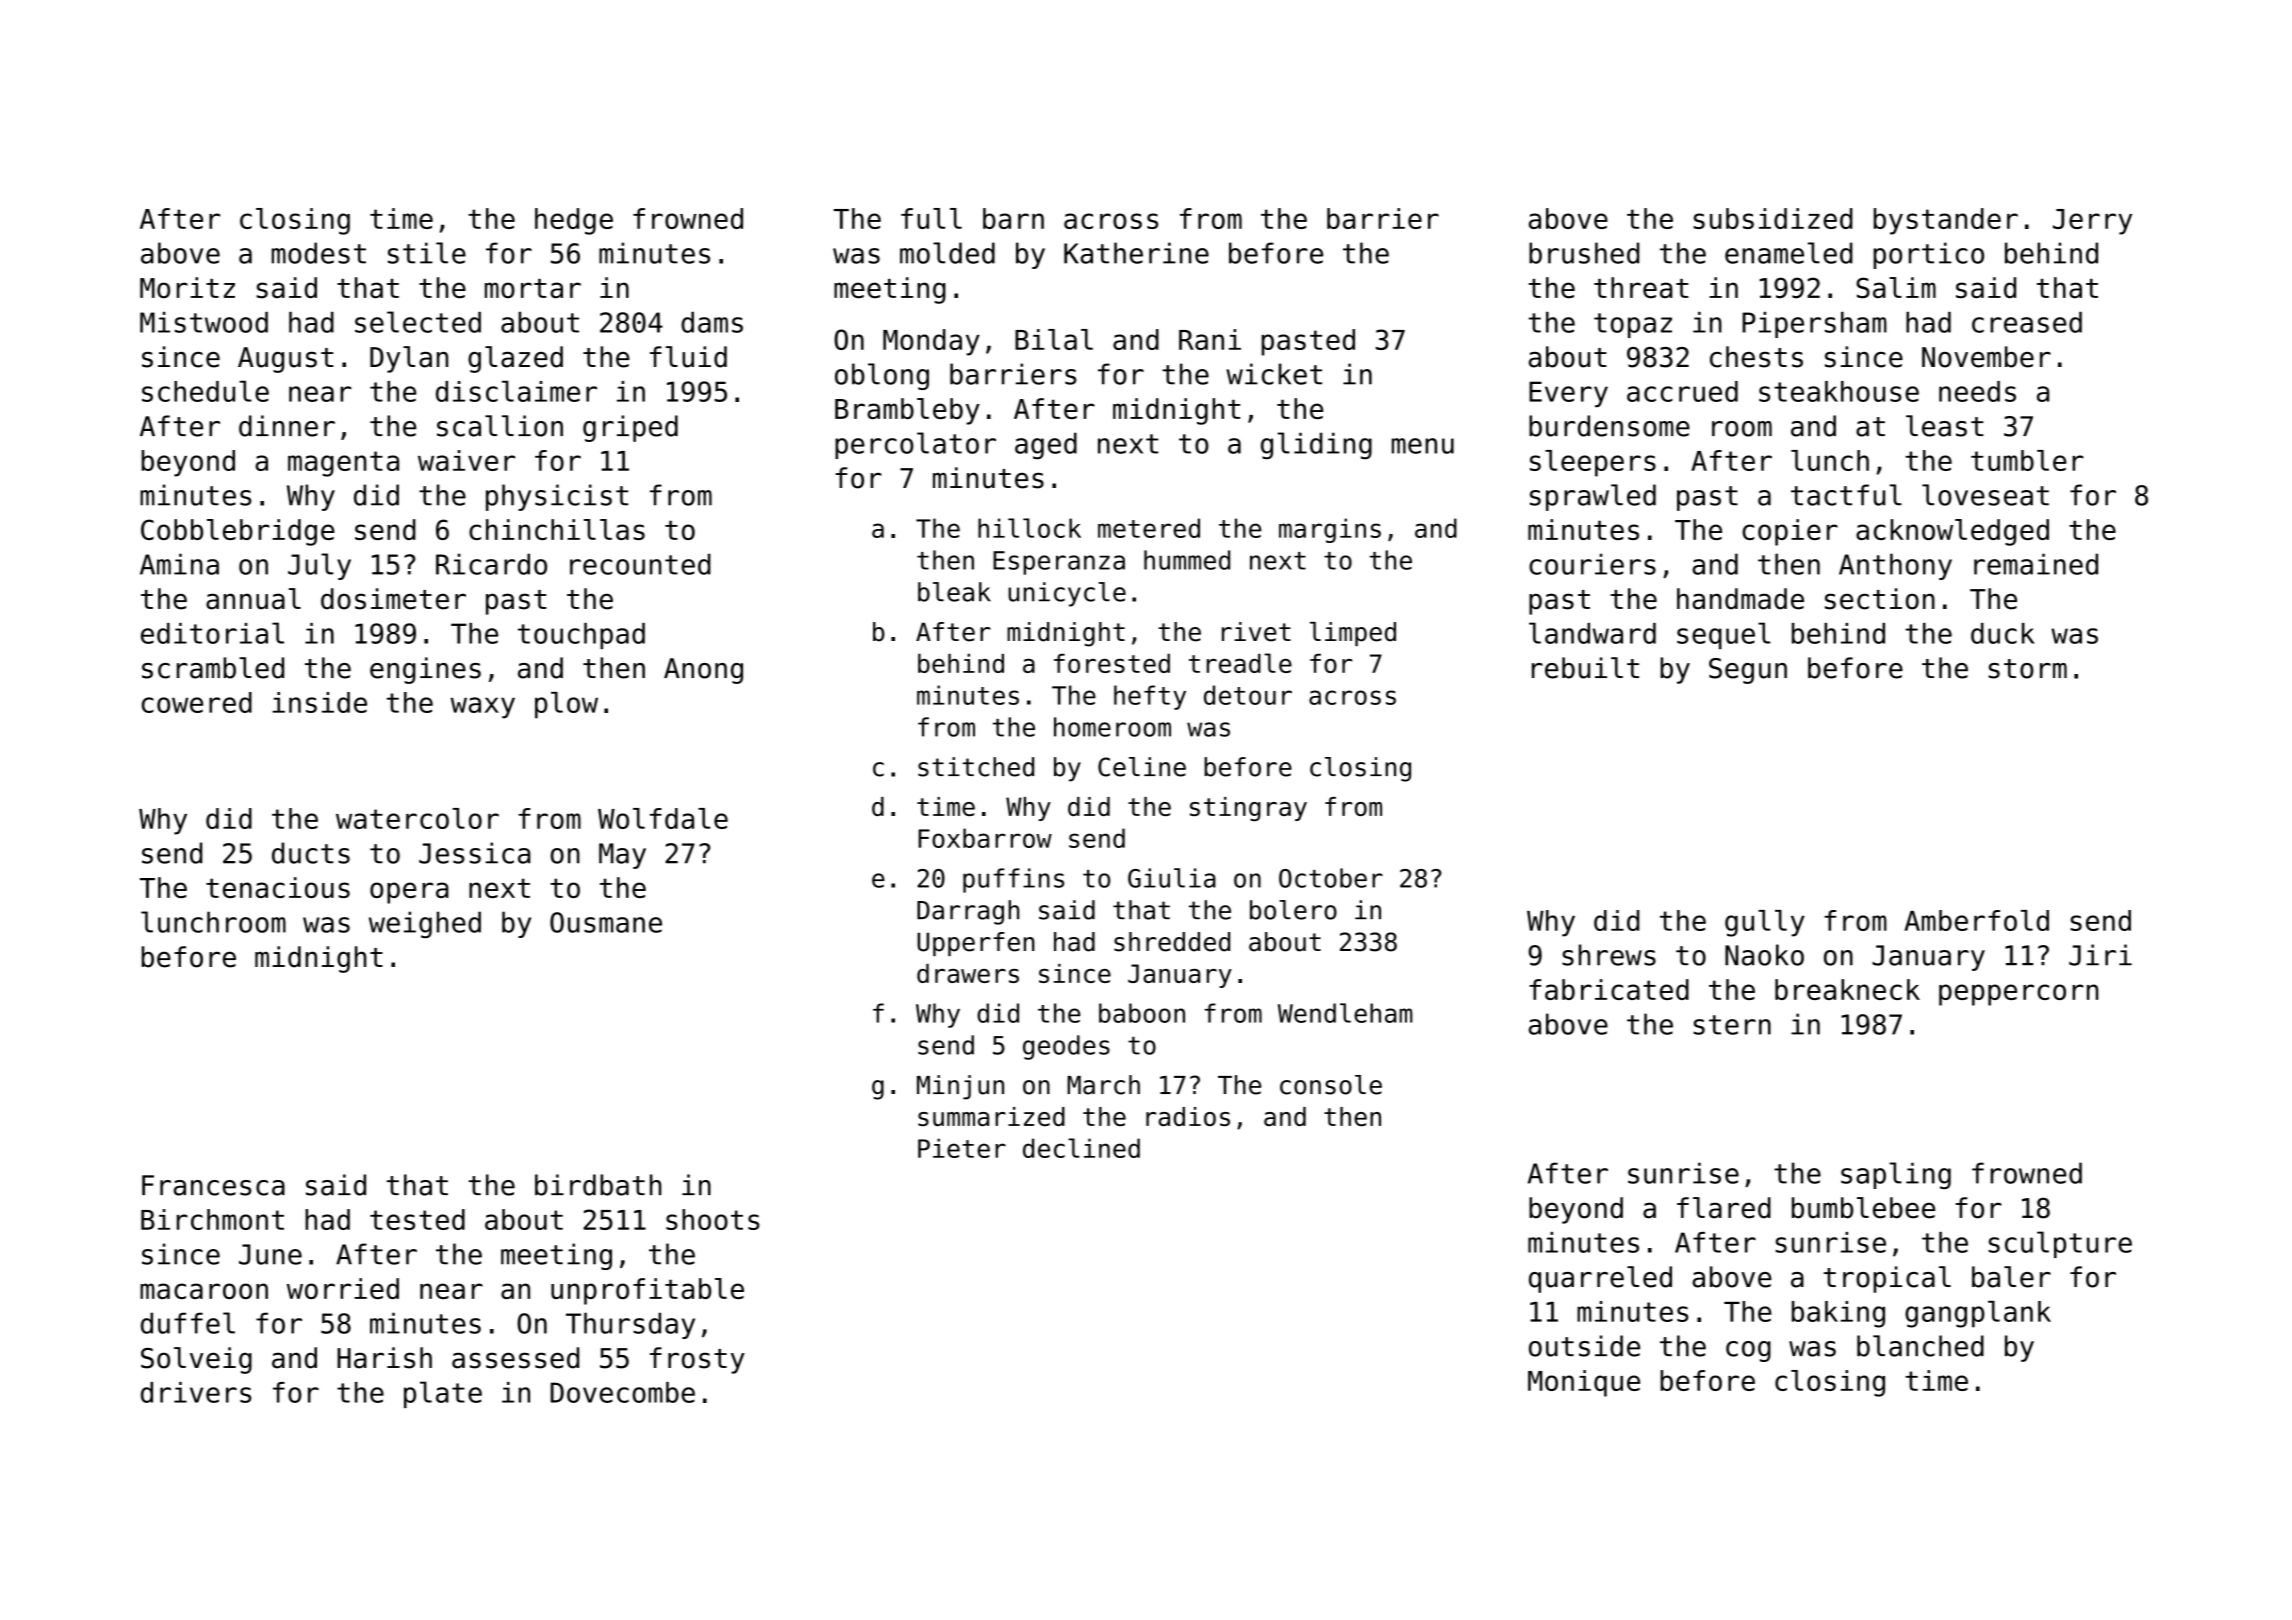 This screenshot has width=2292, height=1620. I want to click on hillock, so click(1029, 528).
